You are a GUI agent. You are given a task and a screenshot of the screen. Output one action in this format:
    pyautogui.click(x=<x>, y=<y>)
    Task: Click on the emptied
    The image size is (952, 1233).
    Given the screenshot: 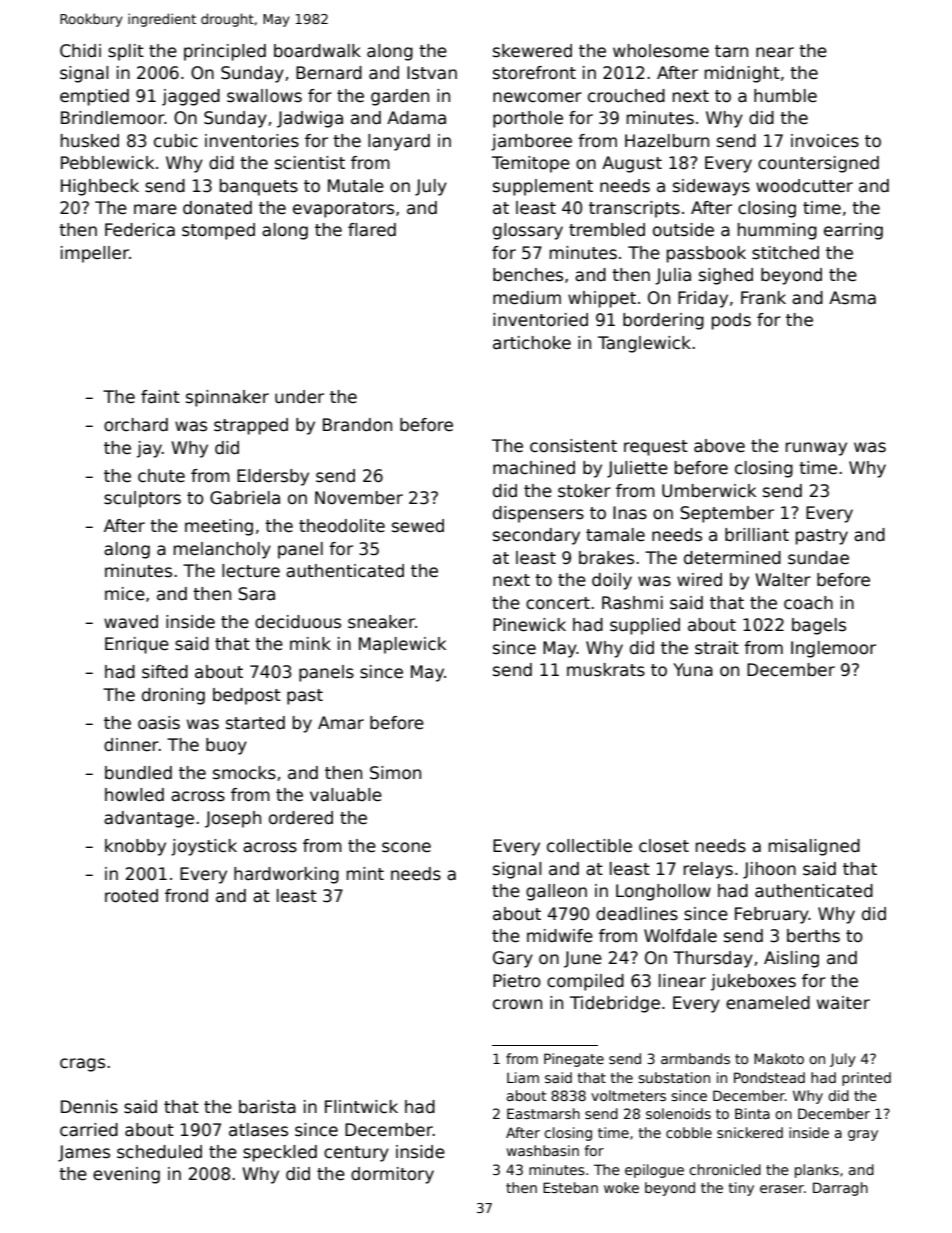 What is the action you would take?
    pyautogui.click(x=94, y=97)
